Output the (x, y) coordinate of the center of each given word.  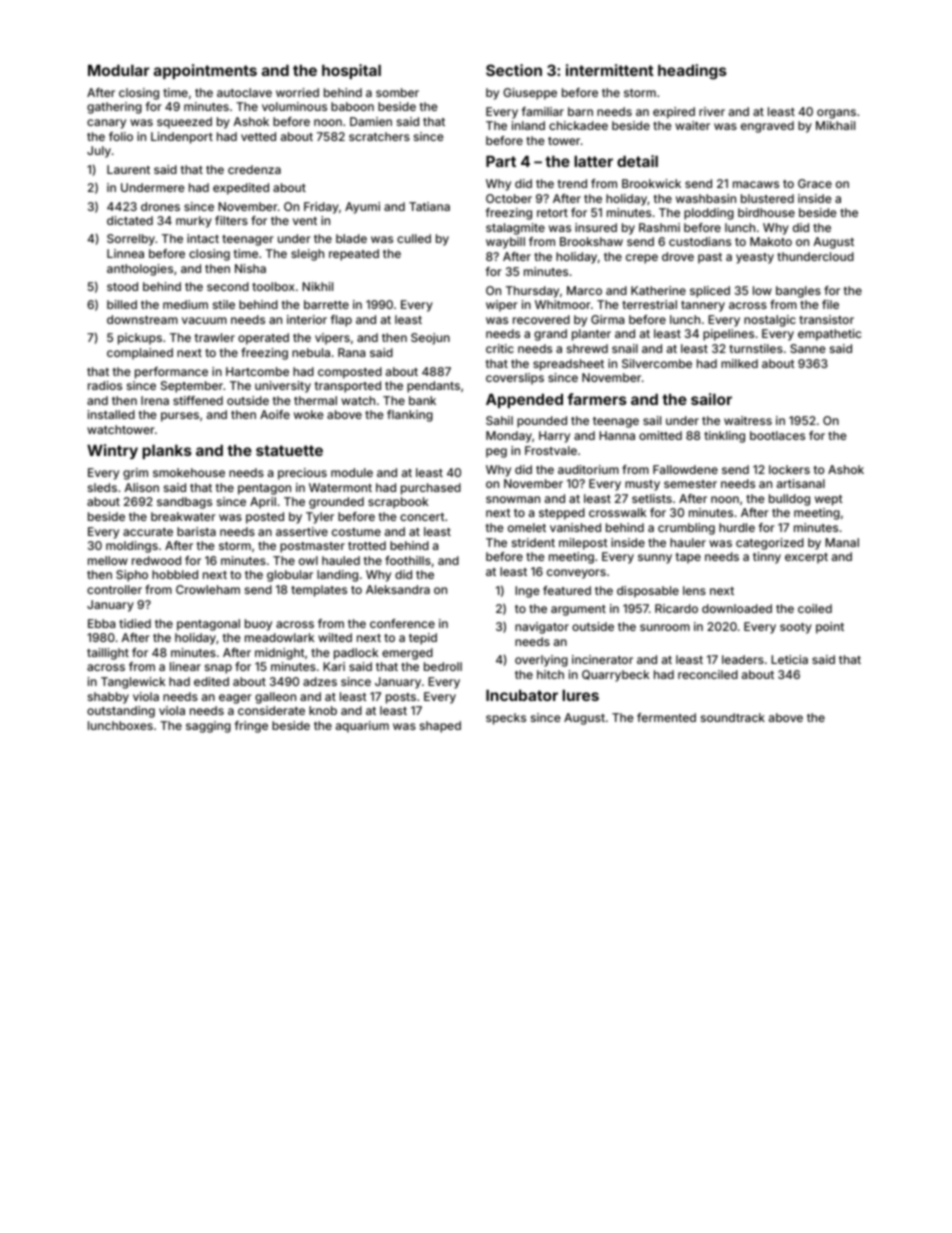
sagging (208, 727)
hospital (351, 71)
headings (692, 72)
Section (514, 70)
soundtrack (733, 717)
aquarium (362, 727)
